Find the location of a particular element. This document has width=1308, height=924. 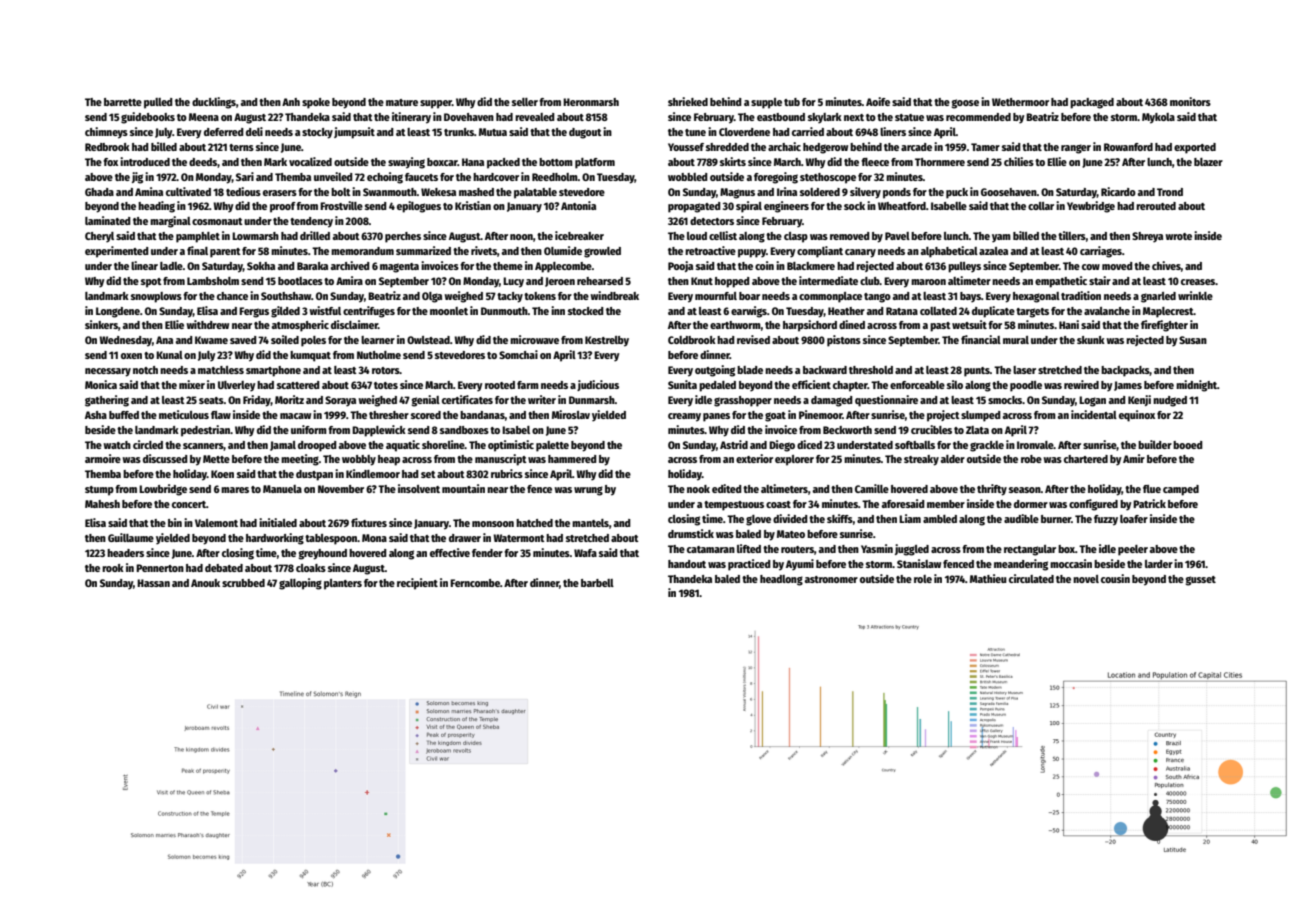

Heronmarsh is located at coordinates (591, 102).
